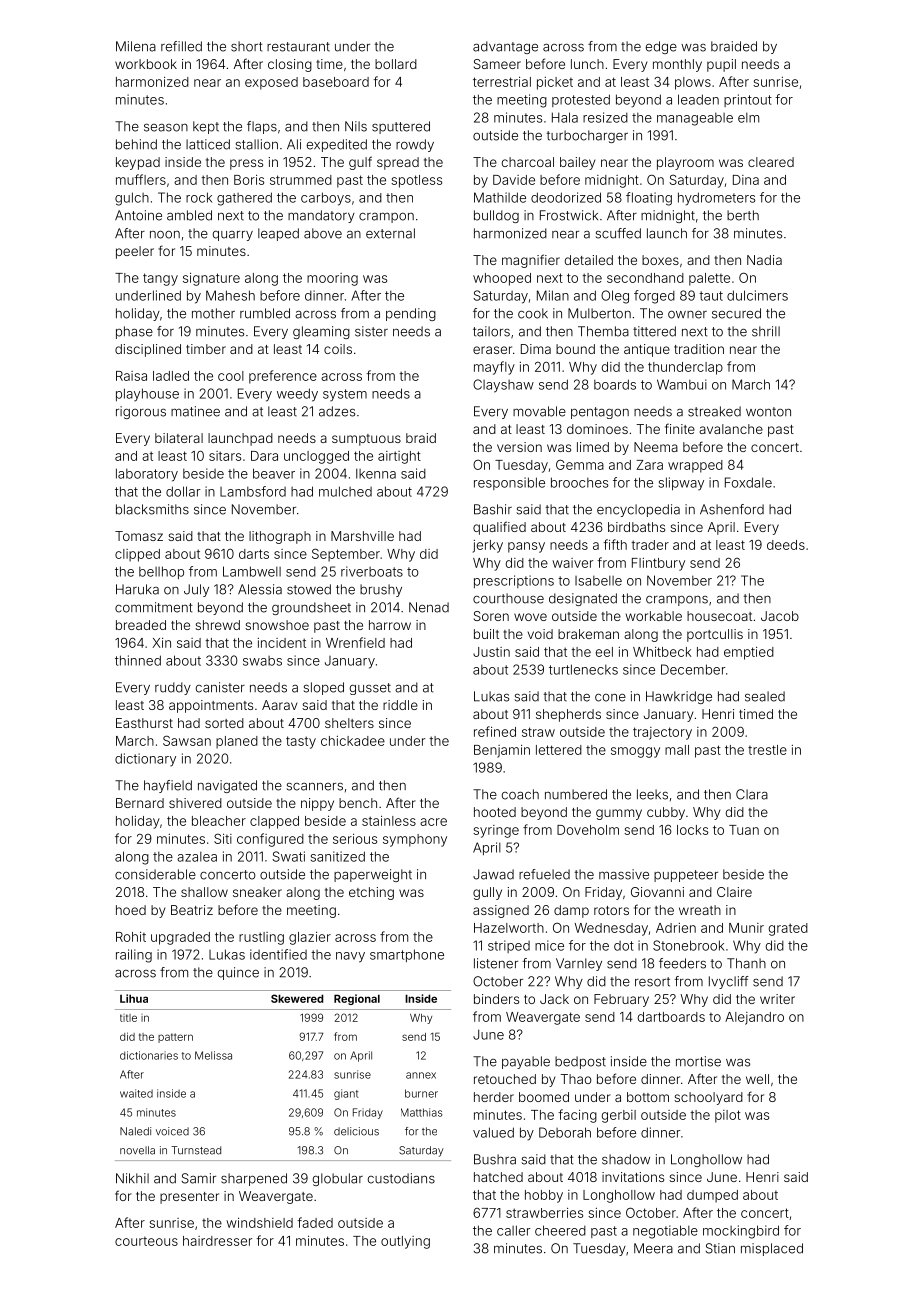 The image size is (924, 1308). I want to click on waited, so click(136, 1093).
